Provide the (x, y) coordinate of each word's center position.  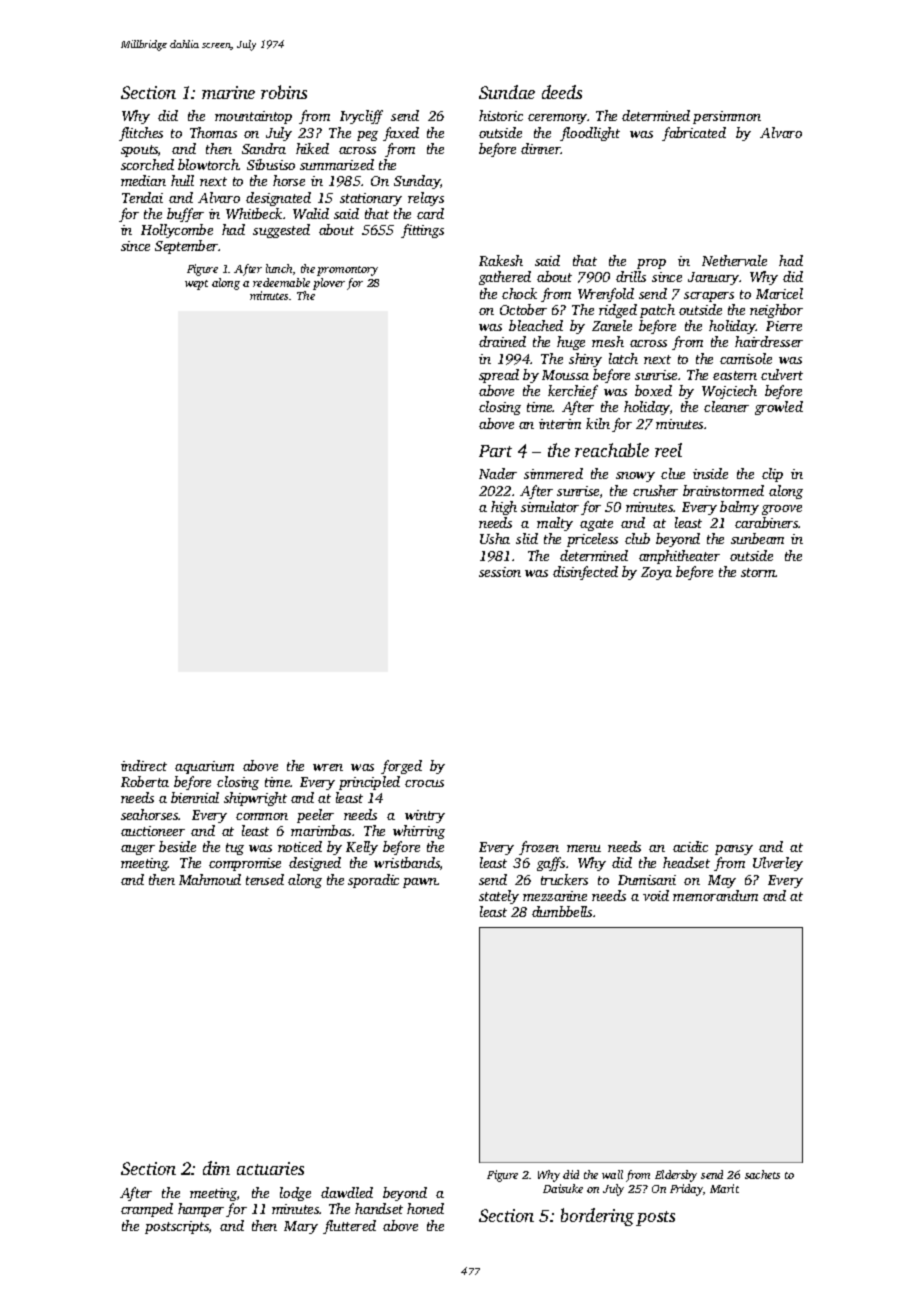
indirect (144, 765)
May (722, 881)
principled (369, 783)
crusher (655, 490)
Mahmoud (210, 879)
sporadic (373, 881)
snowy (635, 477)
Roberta (145, 781)
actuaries (270, 1168)
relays (426, 199)
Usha (495, 538)
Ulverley (778, 864)
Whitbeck (254, 213)
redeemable (281, 282)
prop (651, 264)
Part (495, 451)
